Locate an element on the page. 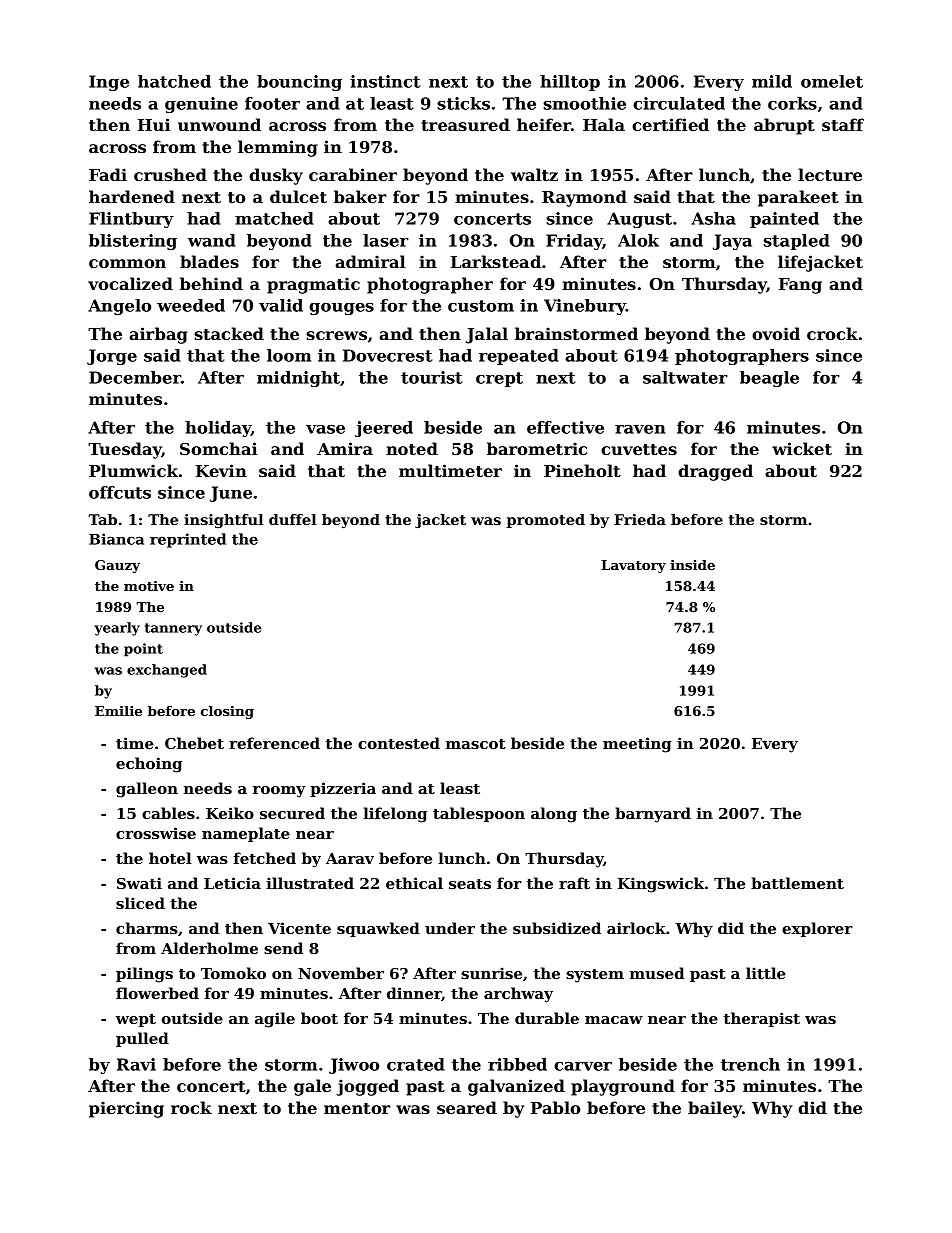 Image resolution: width=952 pixels, height=1233 pixels. point is located at coordinates (143, 650).
